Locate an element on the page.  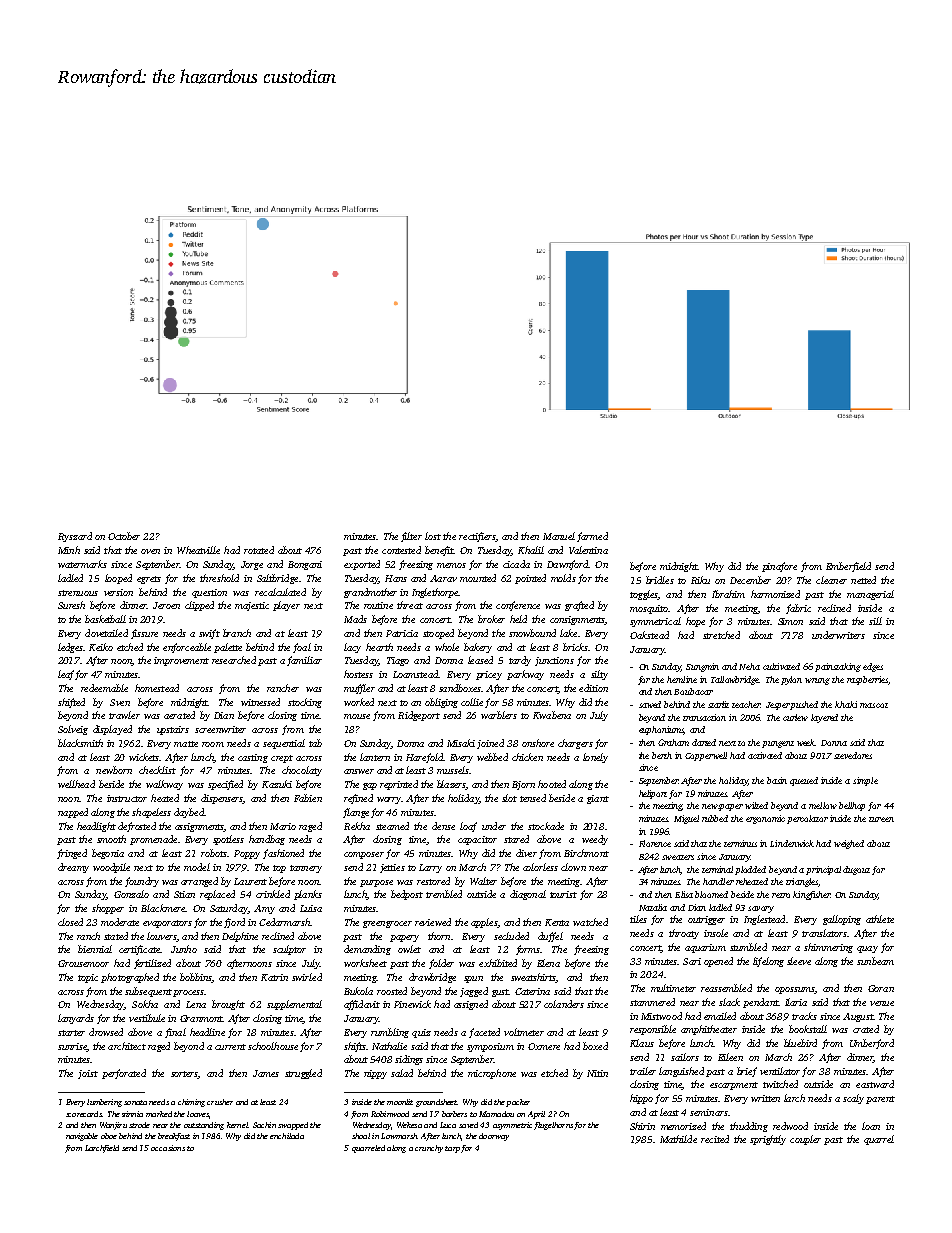
shimmering is located at coordinates (828, 948).
